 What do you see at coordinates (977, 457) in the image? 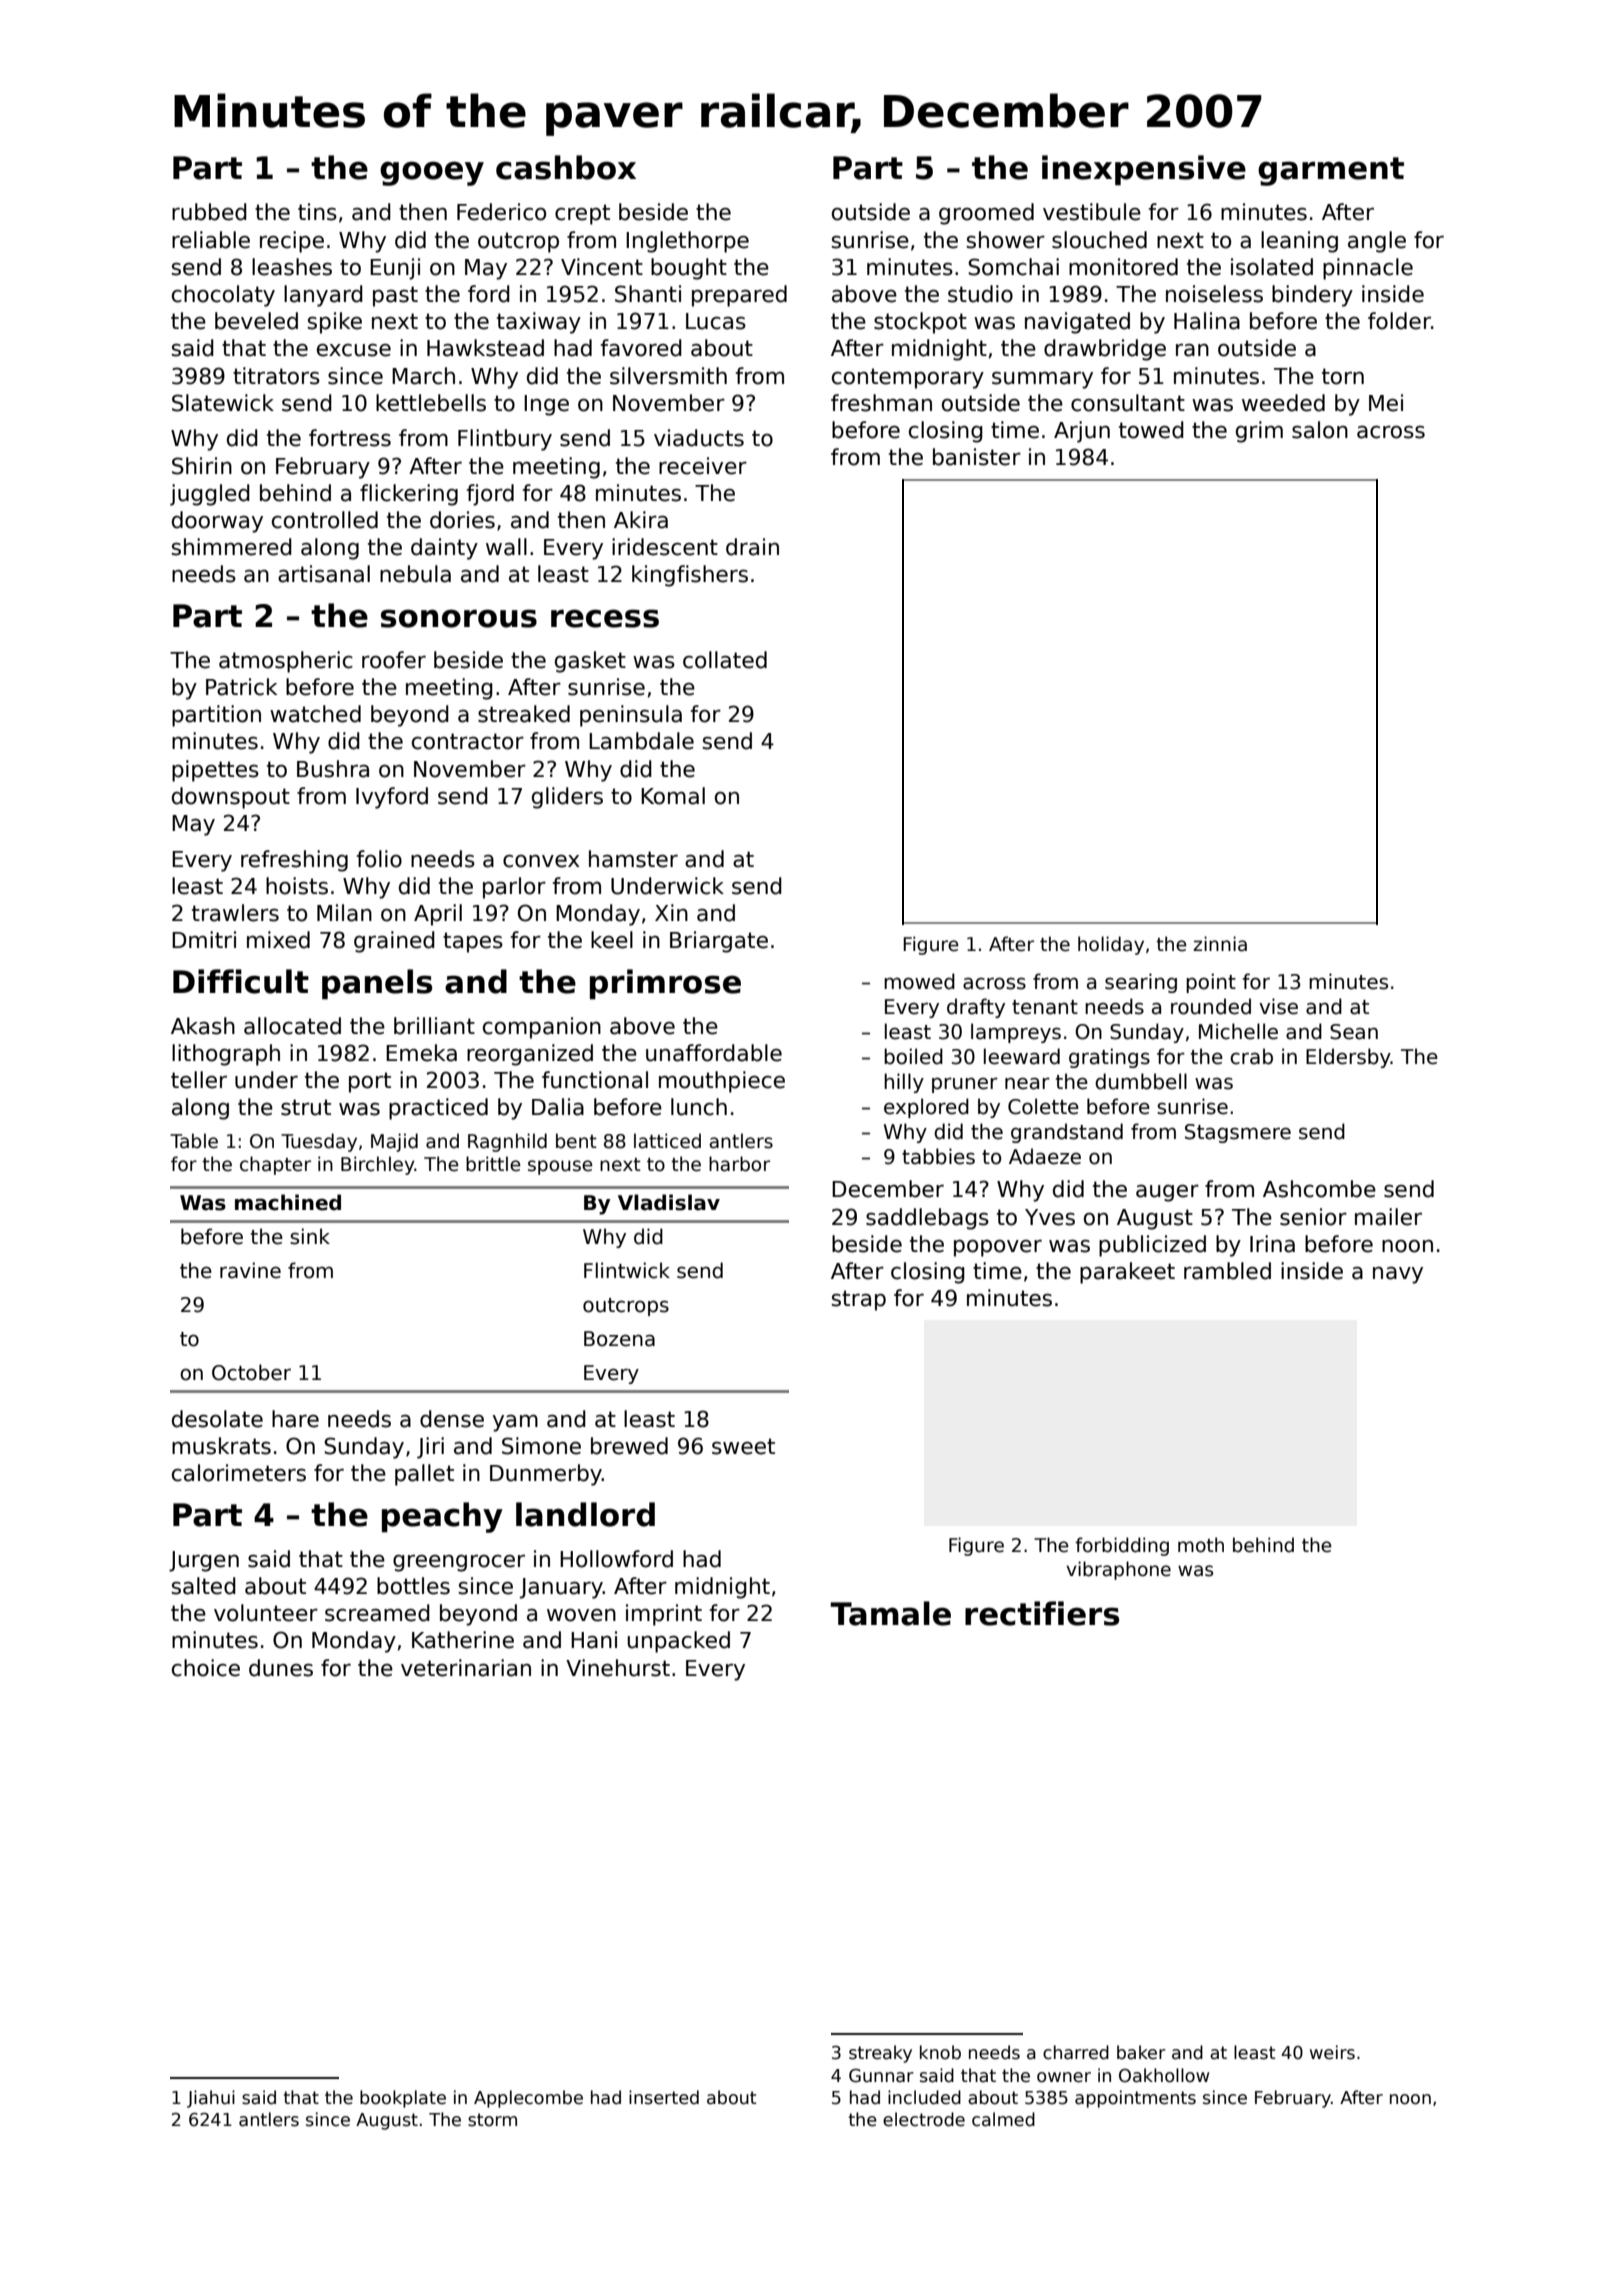
I see `banister` at bounding box center [977, 457].
